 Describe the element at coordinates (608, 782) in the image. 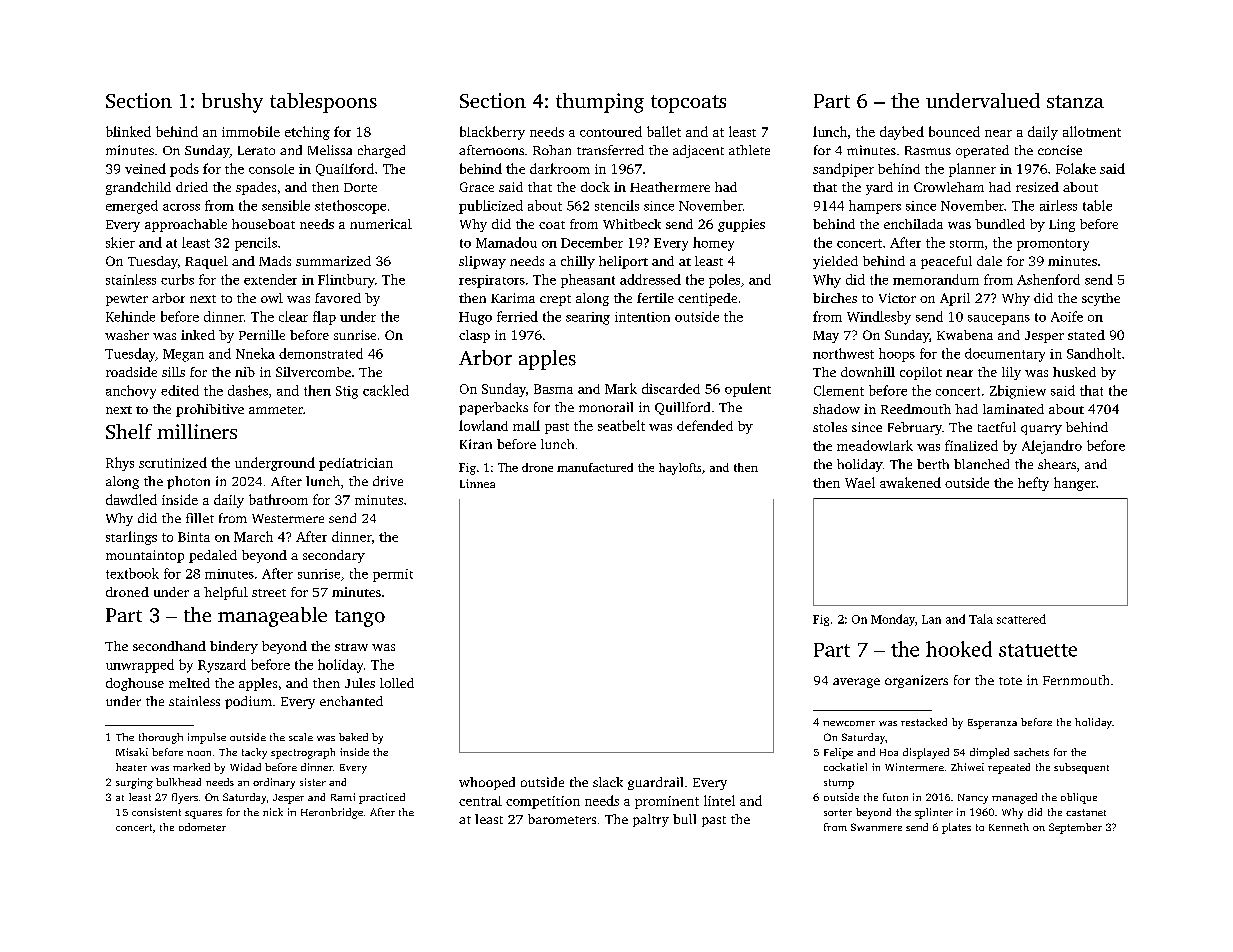

I see `slack` at that location.
